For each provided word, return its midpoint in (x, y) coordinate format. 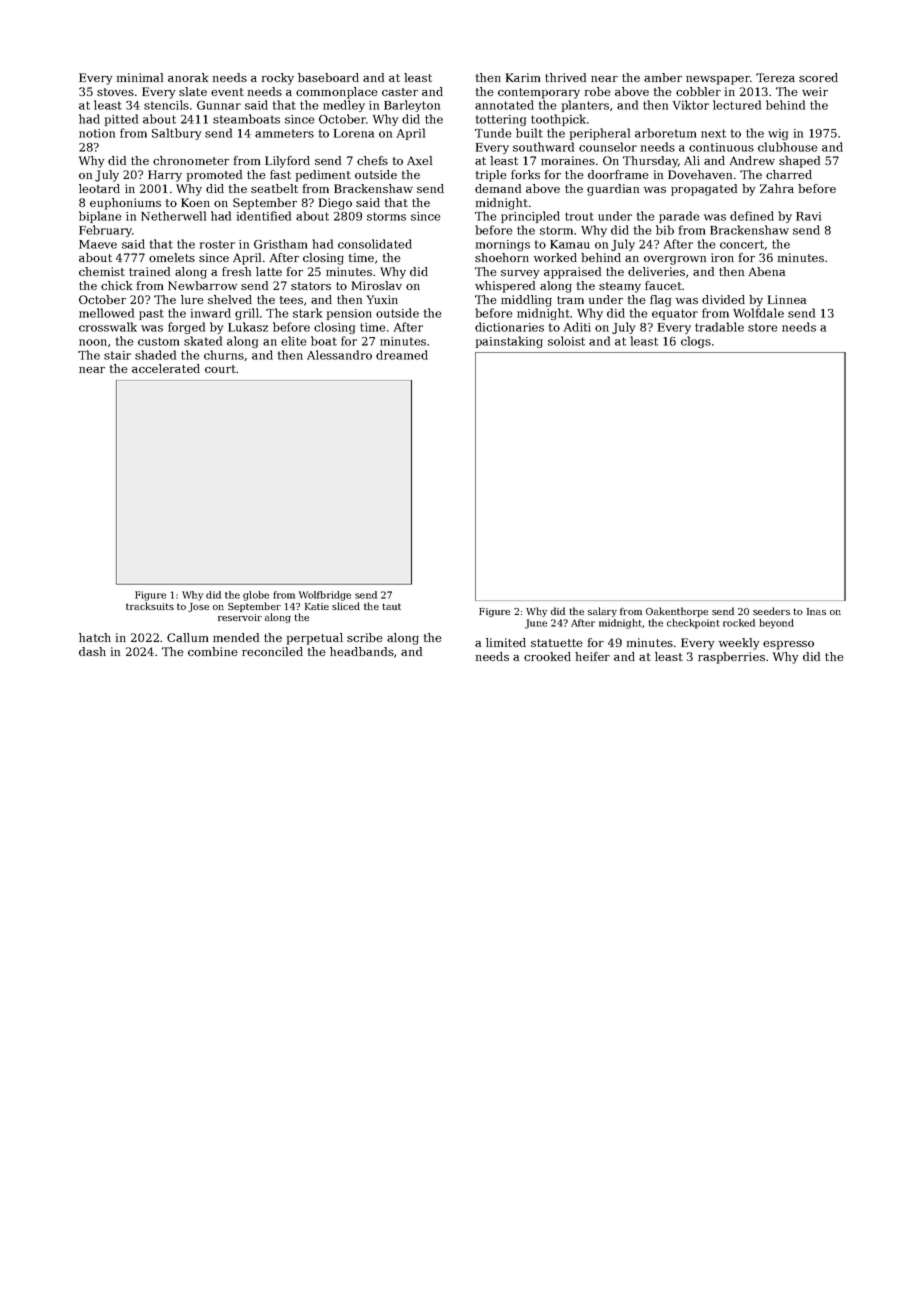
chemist (102, 271)
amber (663, 77)
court (220, 369)
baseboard (328, 77)
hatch (95, 637)
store (762, 327)
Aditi (577, 327)
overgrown (675, 260)
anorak (188, 77)
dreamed (402, 355)
